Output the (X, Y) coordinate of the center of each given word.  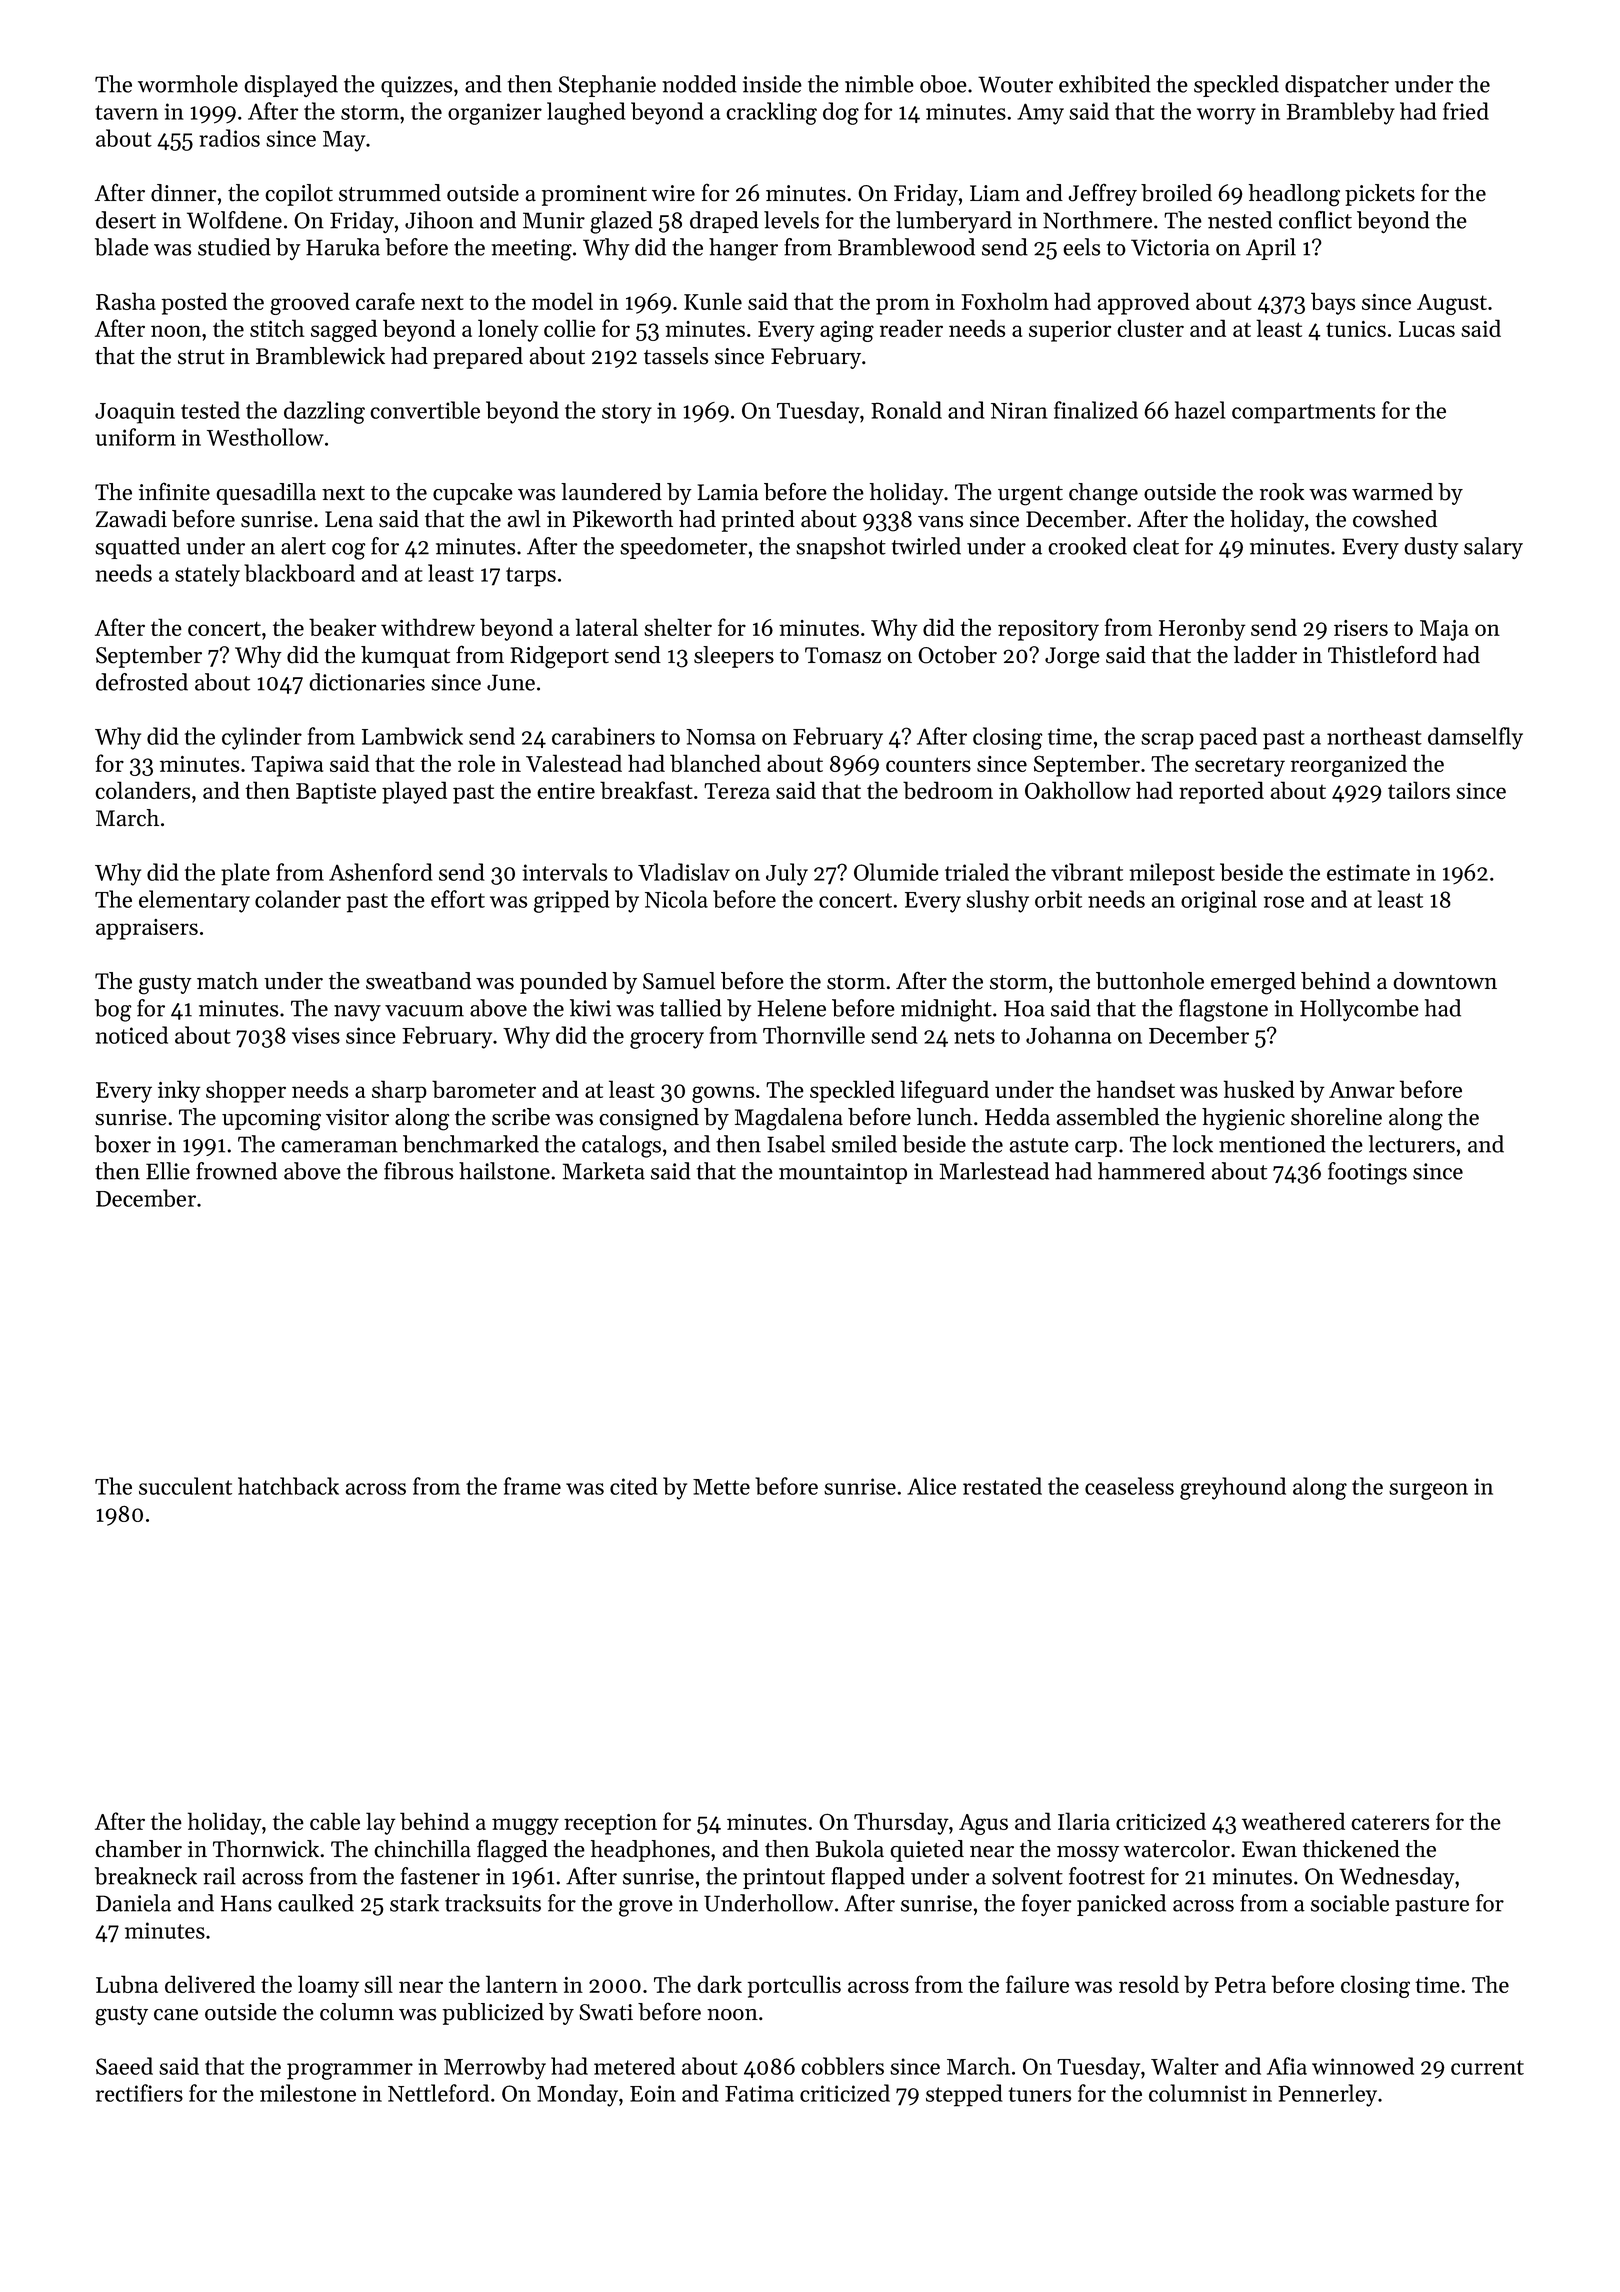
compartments (1303, 414)
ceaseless (1129, 1486)
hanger (743, 249)
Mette (721, 1487)
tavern (126, 112)
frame (532, 1486)
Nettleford (438, 2093)
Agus (983, 1824)
